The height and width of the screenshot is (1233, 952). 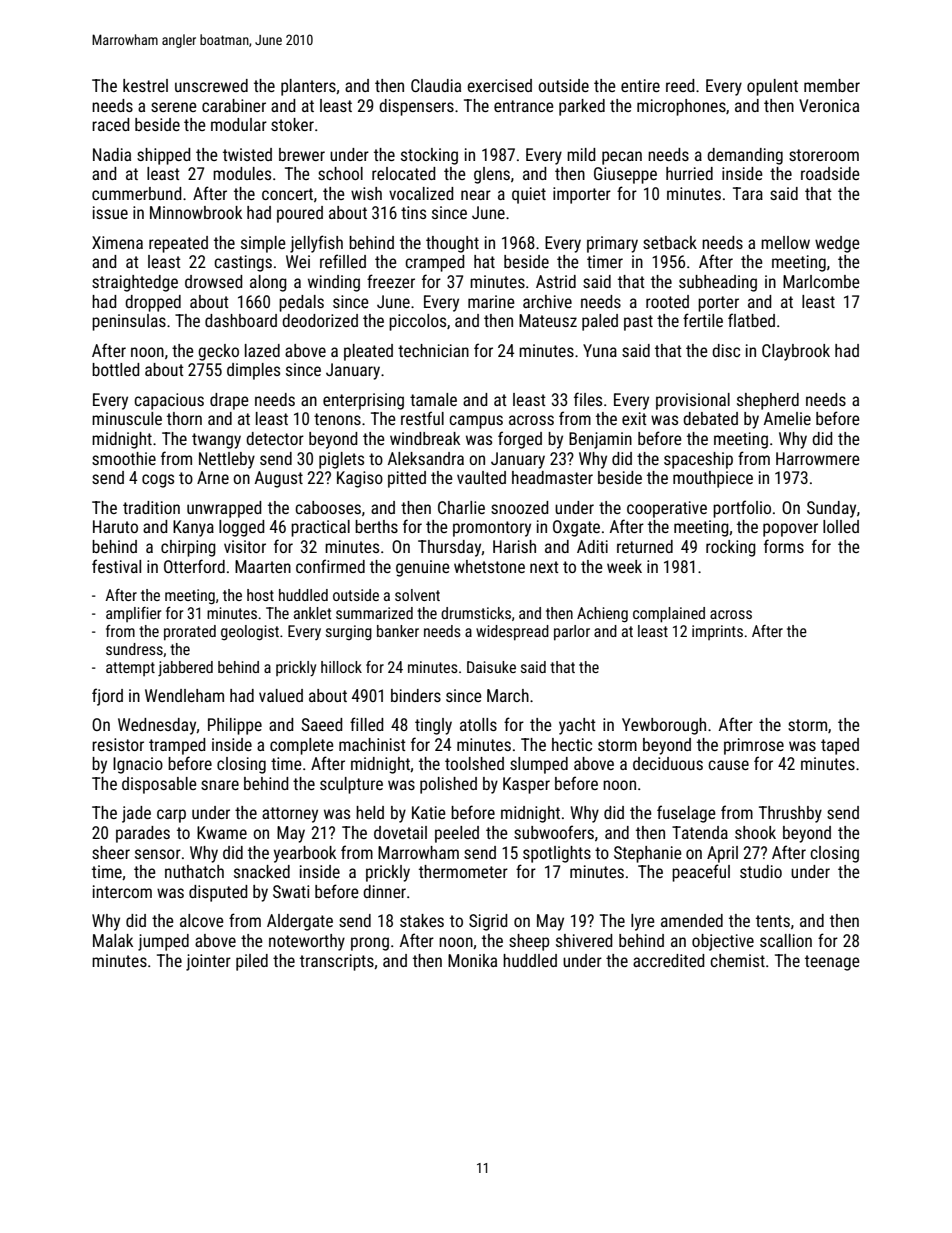 What do you see at coordinates (717, 632) in the screenshot?
I see `imprints` at bounding box center [717, 632].
